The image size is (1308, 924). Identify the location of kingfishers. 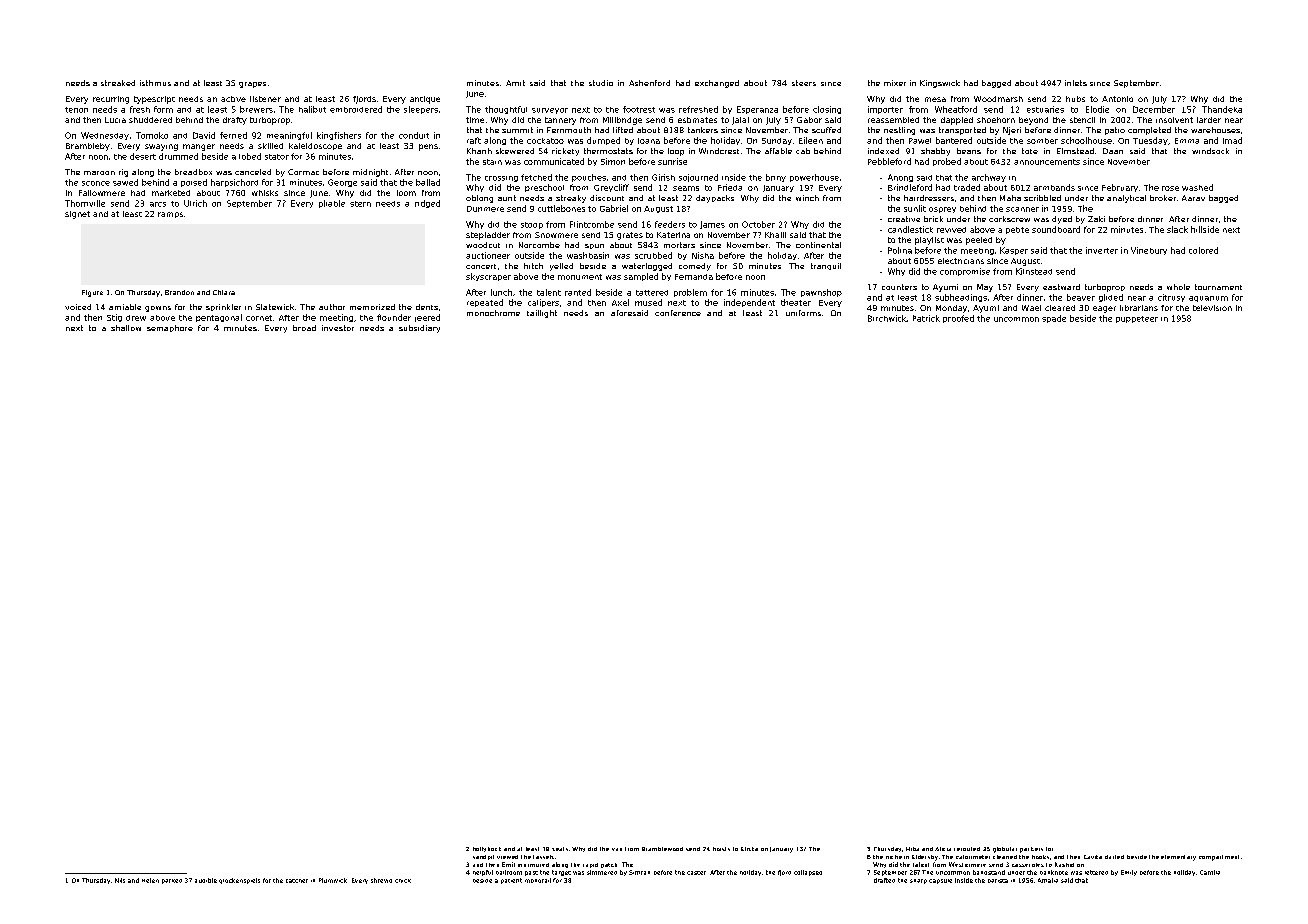
(339, 136).
